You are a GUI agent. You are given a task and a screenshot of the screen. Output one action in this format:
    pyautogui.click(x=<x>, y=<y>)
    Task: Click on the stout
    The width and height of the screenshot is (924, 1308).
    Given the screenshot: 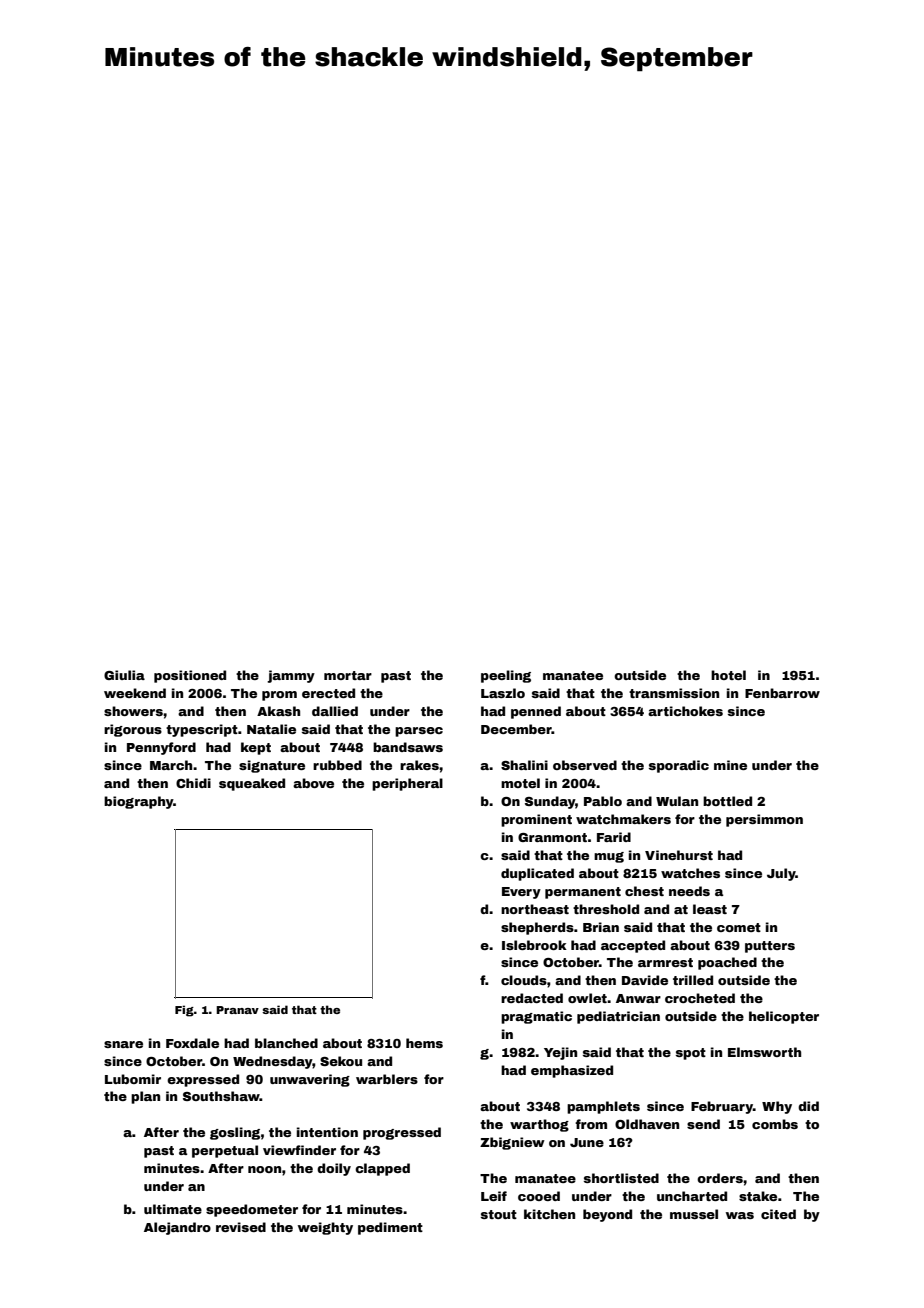 What is the action you would take?
    pyautogui.click(x=499, y=1214)
